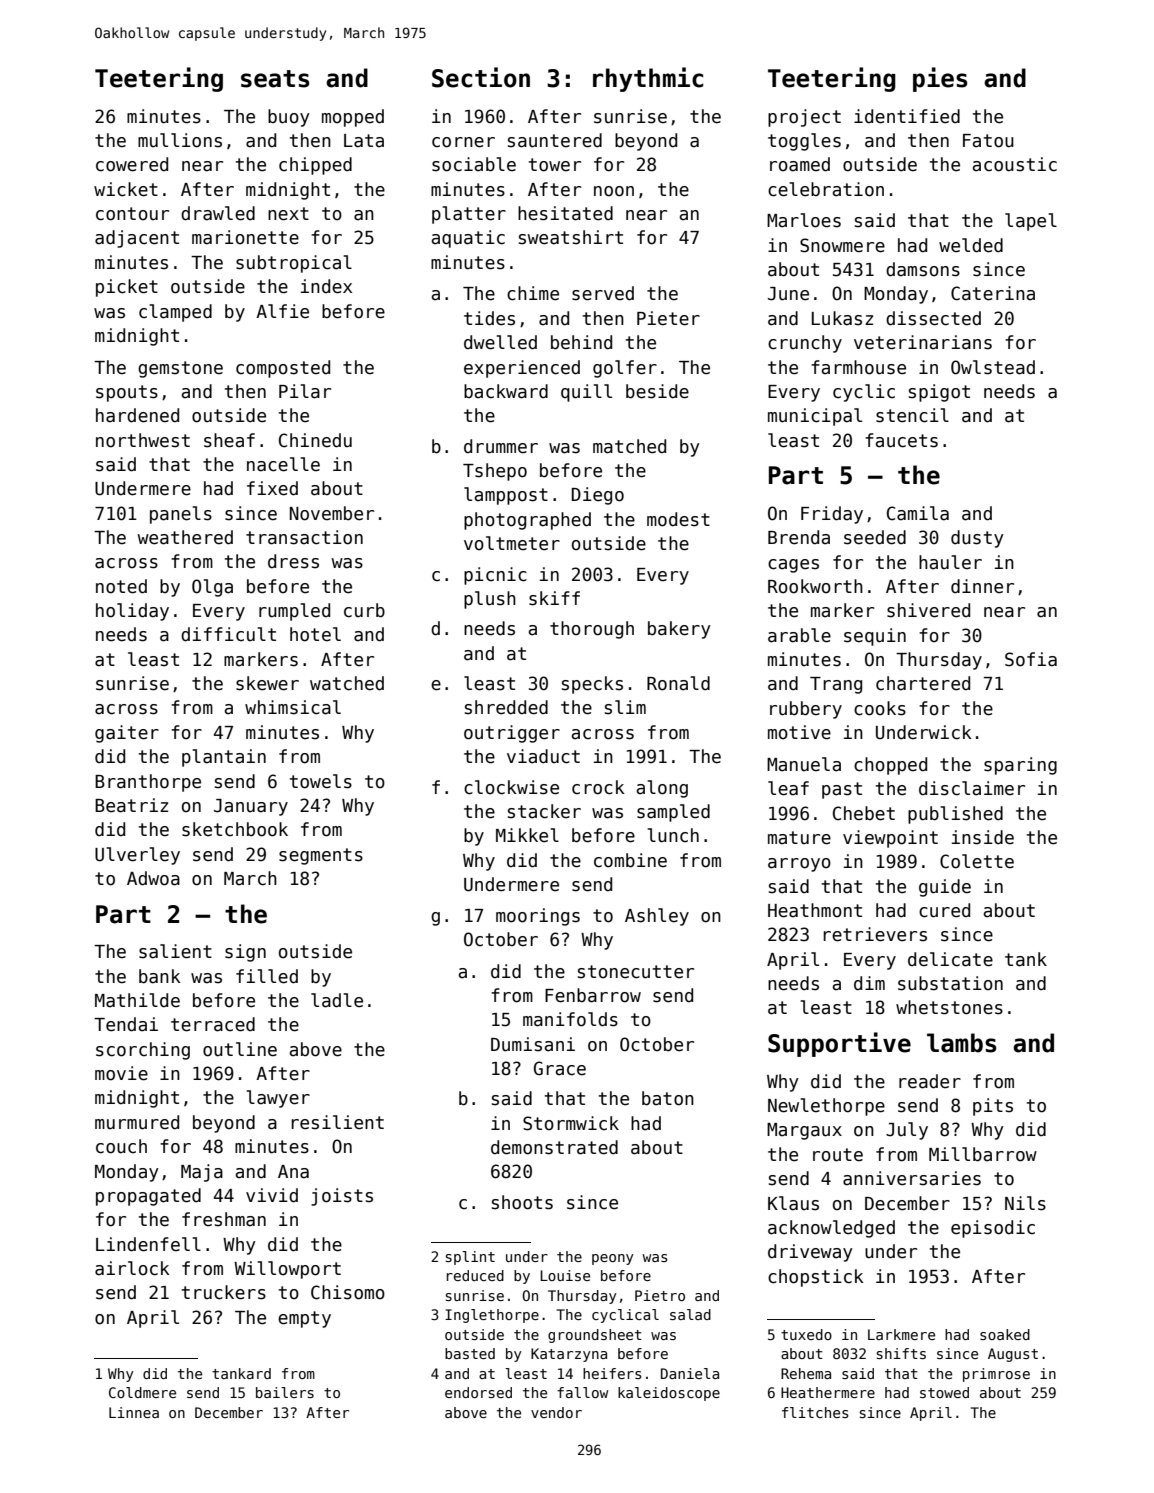 Image resolution: width=1154 pixels, height=1493 pixels. I want to click on inside, so click(983, 837).
